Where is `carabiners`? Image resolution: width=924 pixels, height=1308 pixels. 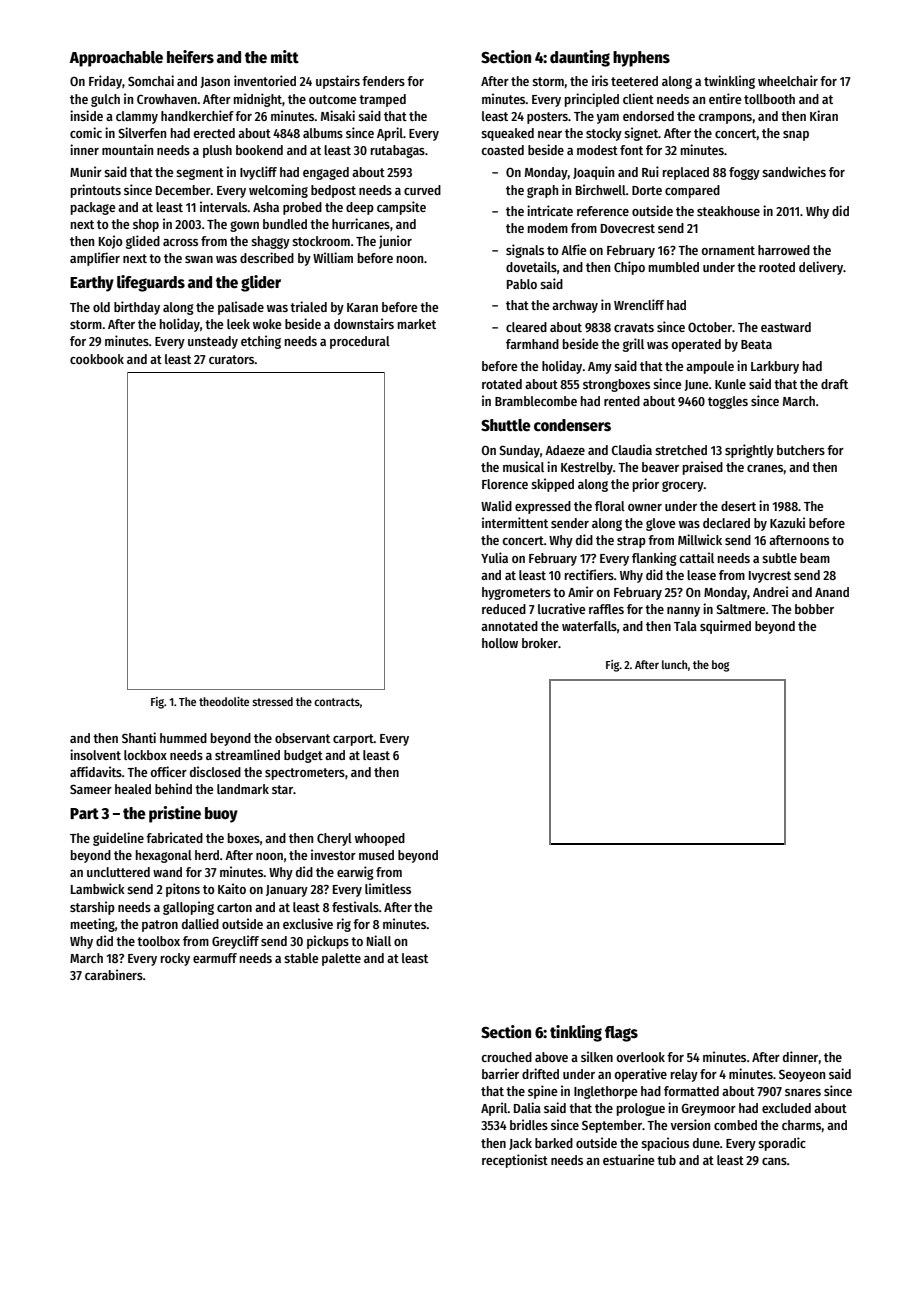
carabiners is located at coordinates (114, 974).
